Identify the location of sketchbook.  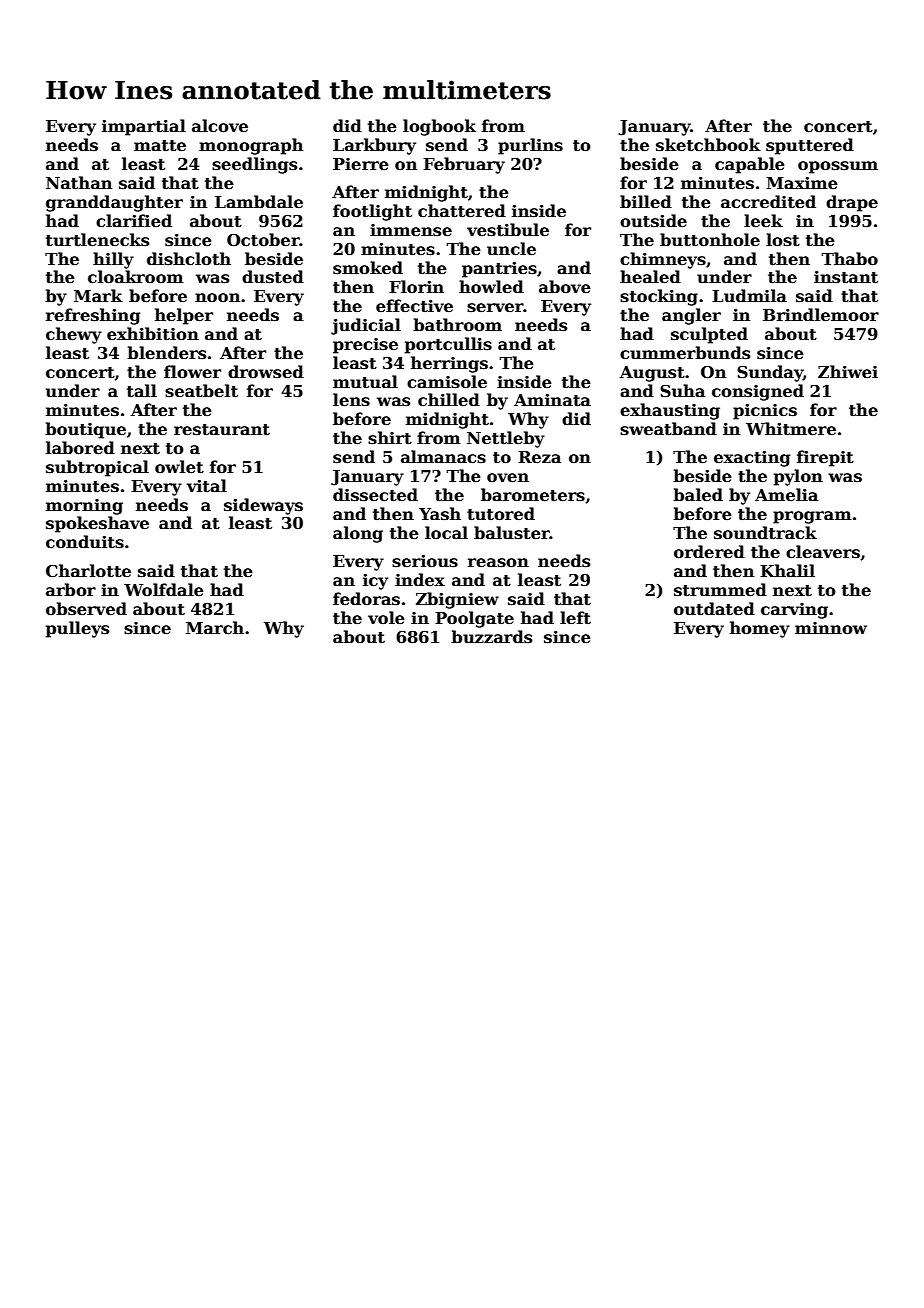
(708, 145).
